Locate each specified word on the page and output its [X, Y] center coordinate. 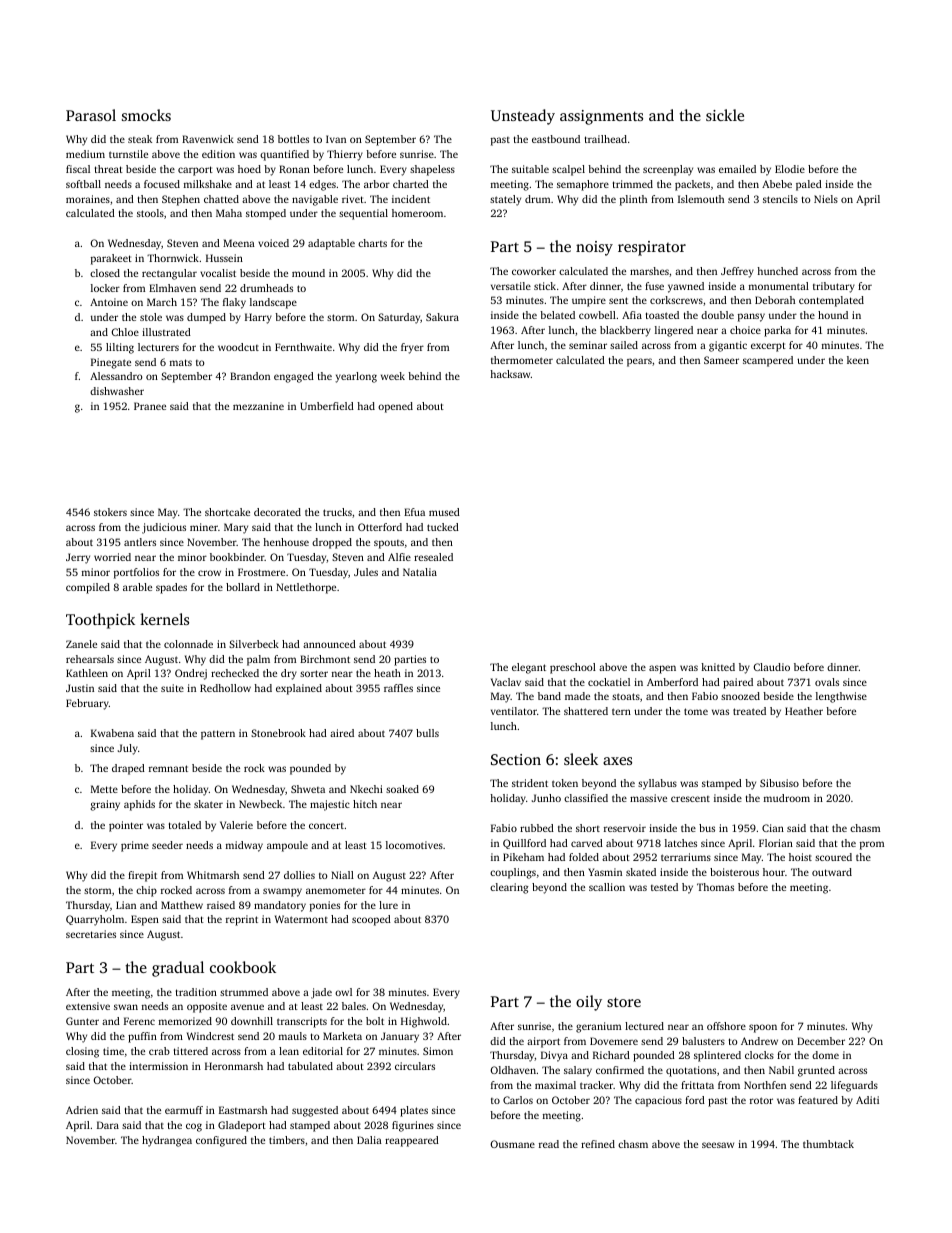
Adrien [82, 1110]
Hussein [224, 258]
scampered [768, 361]
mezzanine [258, 406]
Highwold [424, 1022]
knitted [718, 667]
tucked [443, 527]
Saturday [399, 318]
